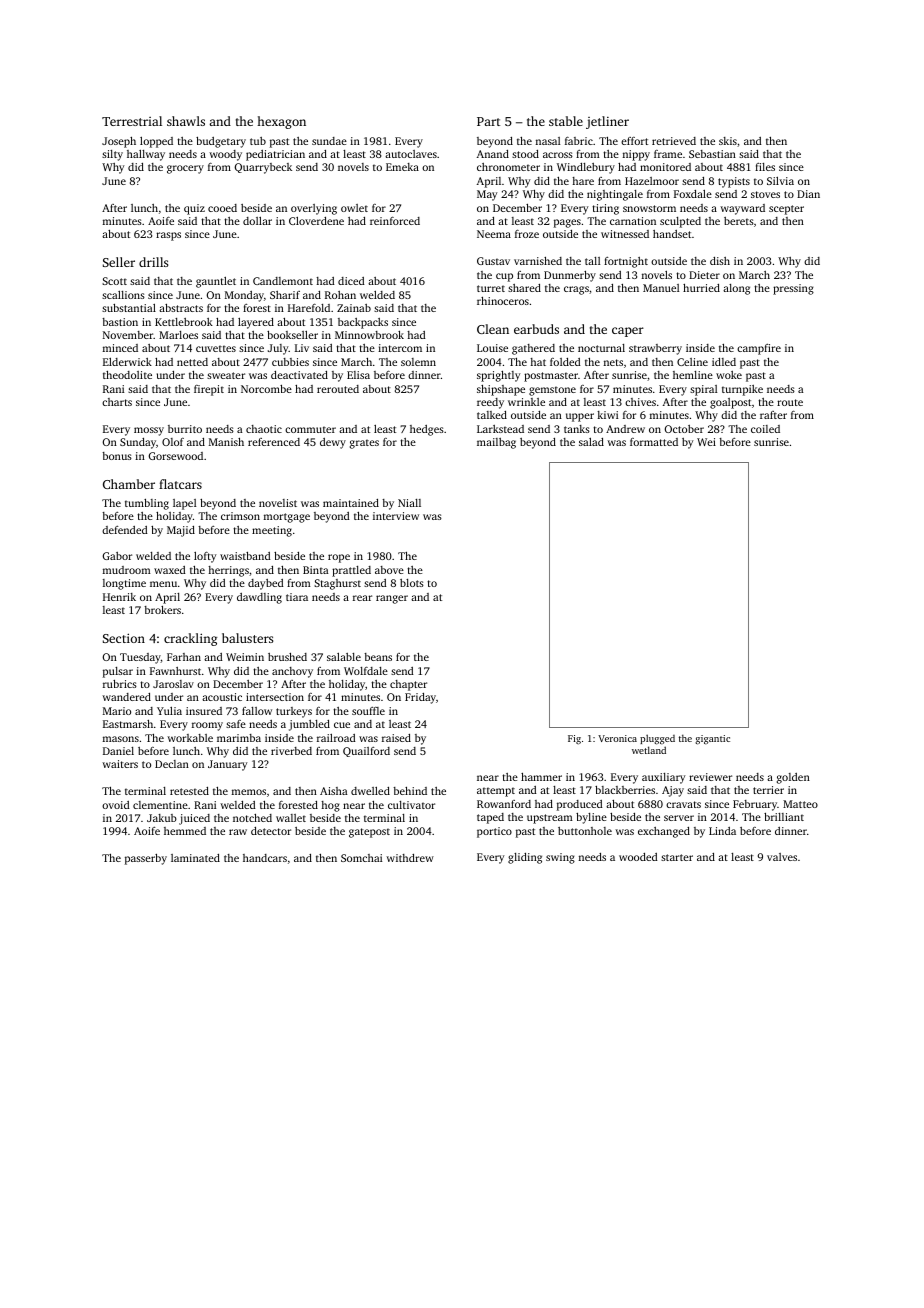 Image resolution: width=924 pixels, height=1308 pixels. What do you see at coordinates (186, 121) in the document?
I see `shawls` at bounding box center [186, 121].
